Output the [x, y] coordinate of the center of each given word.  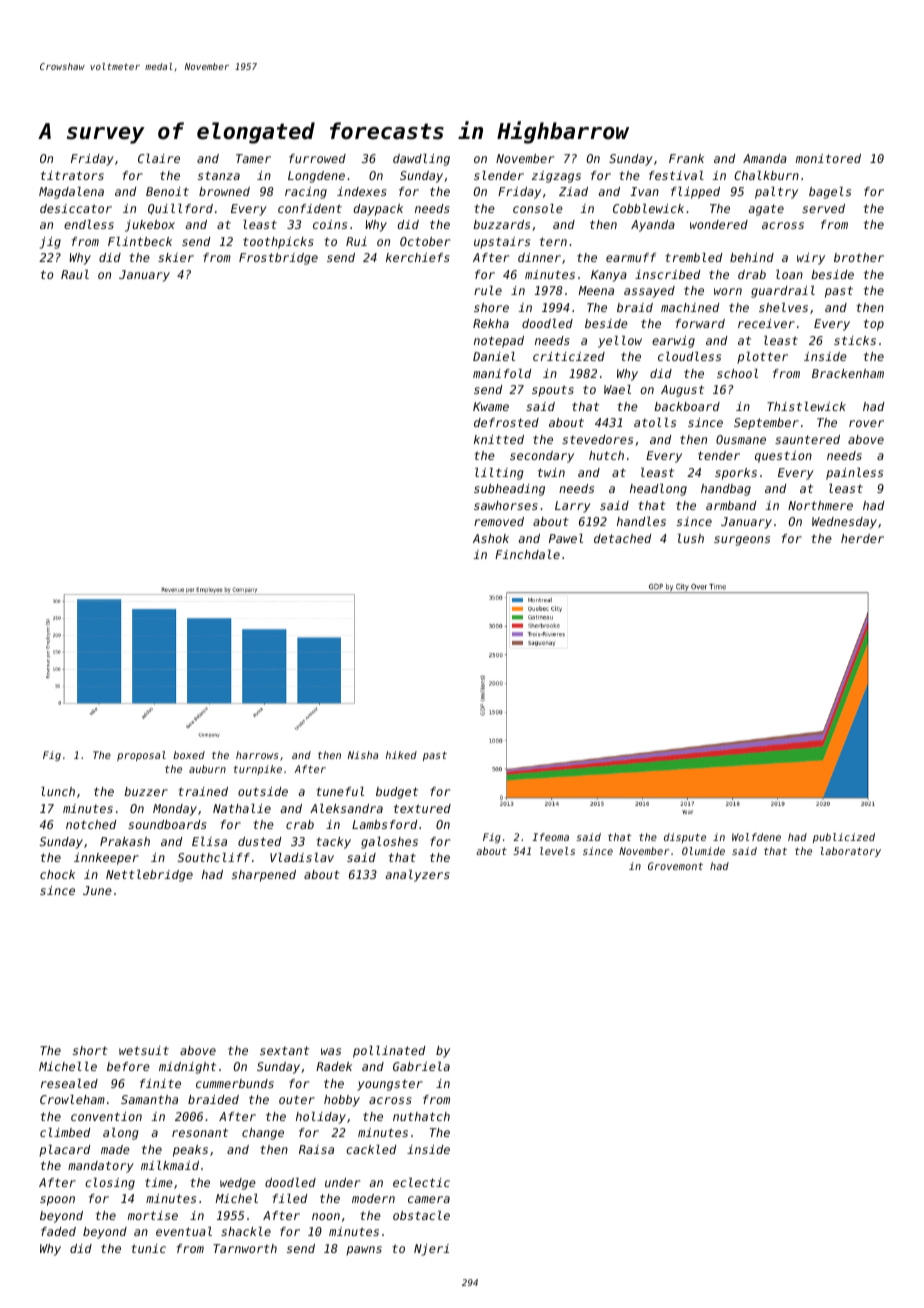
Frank [686, 158]
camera [429, 1199]
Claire [159, 158]
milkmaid [170, 1165]
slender [499, 175]
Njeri [431, 1250]
